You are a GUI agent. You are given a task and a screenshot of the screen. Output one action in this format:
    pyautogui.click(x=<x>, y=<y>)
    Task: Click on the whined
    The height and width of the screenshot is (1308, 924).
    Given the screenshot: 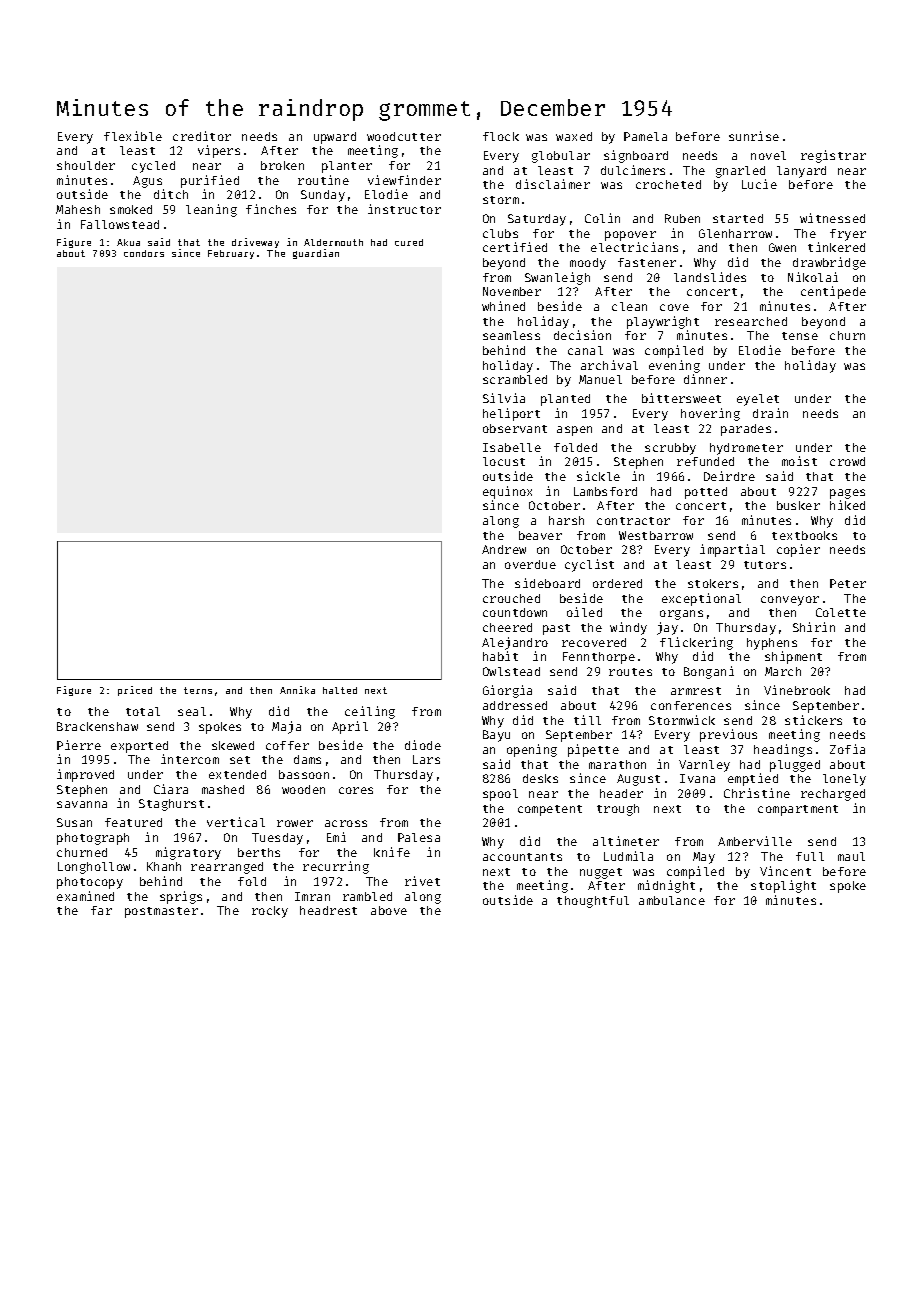 What is the action you would take?
    pyautogui.click(x=503, y=306)
